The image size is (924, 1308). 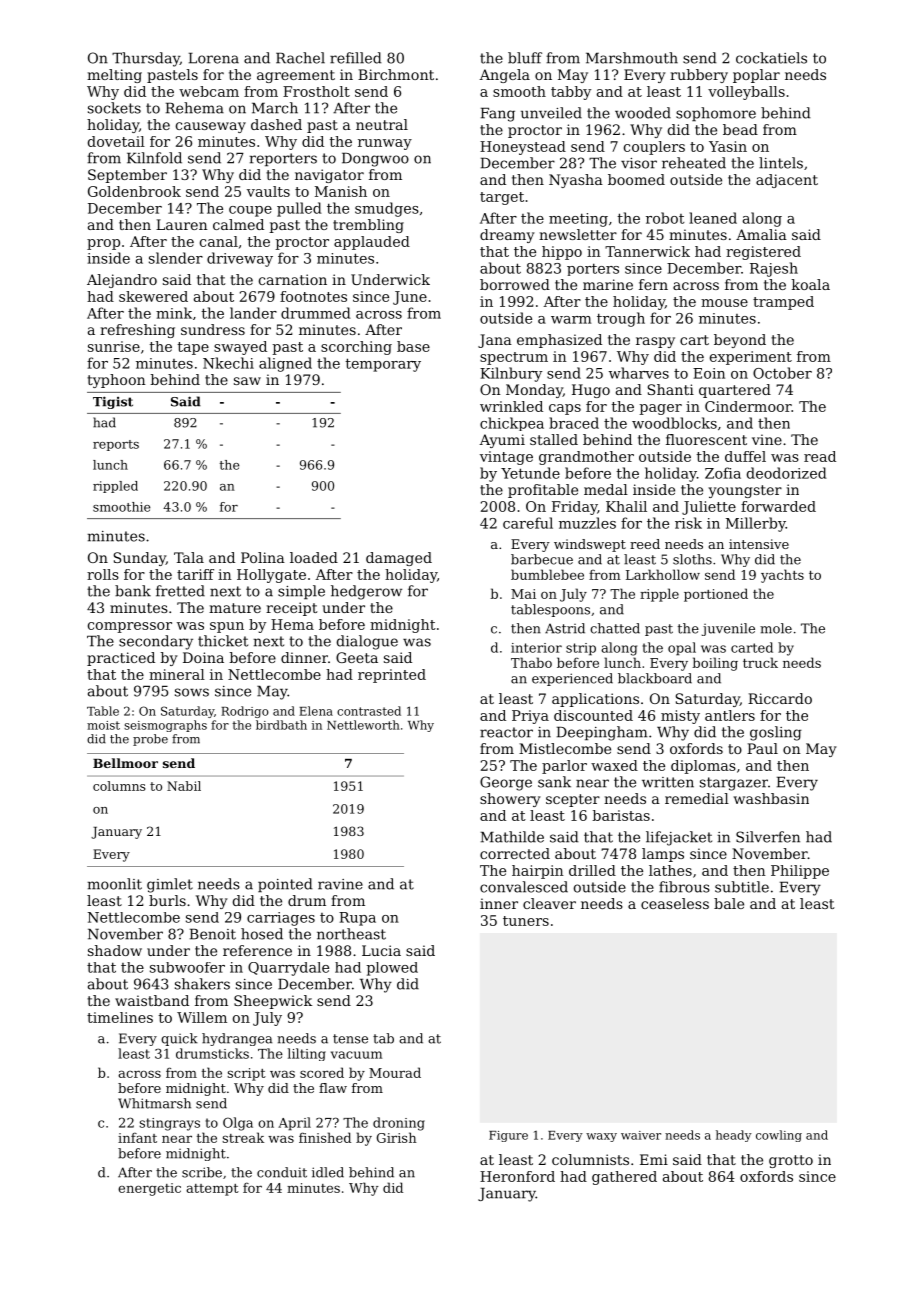 What do you see at coordinates (300, 58) in the image?
I see `Rachel` at bounding box center [300, 58].
